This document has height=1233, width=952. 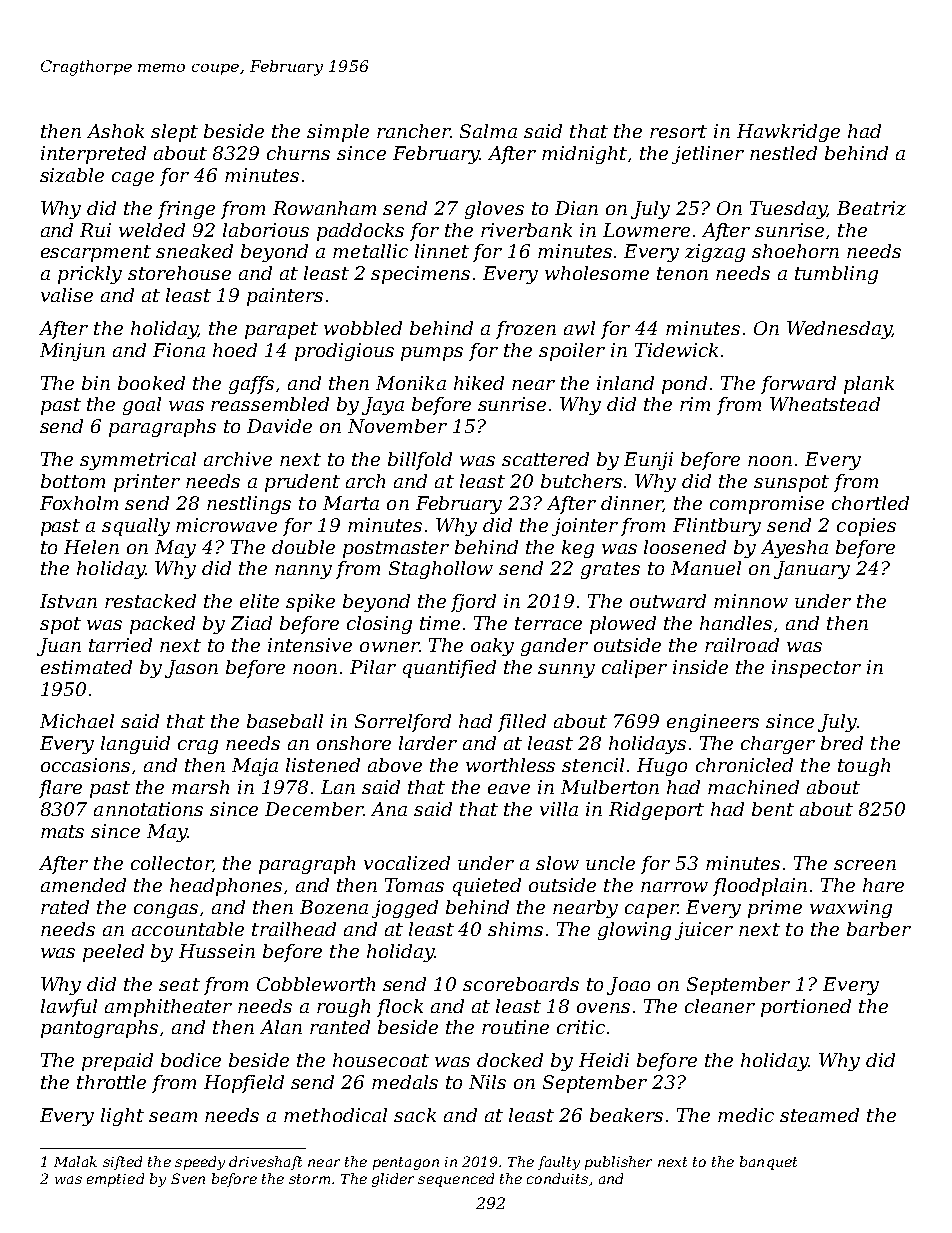 What do you see at coordinates (69, 1008) in the document?
I see `lawful` at bounding box center [69, 1008].
